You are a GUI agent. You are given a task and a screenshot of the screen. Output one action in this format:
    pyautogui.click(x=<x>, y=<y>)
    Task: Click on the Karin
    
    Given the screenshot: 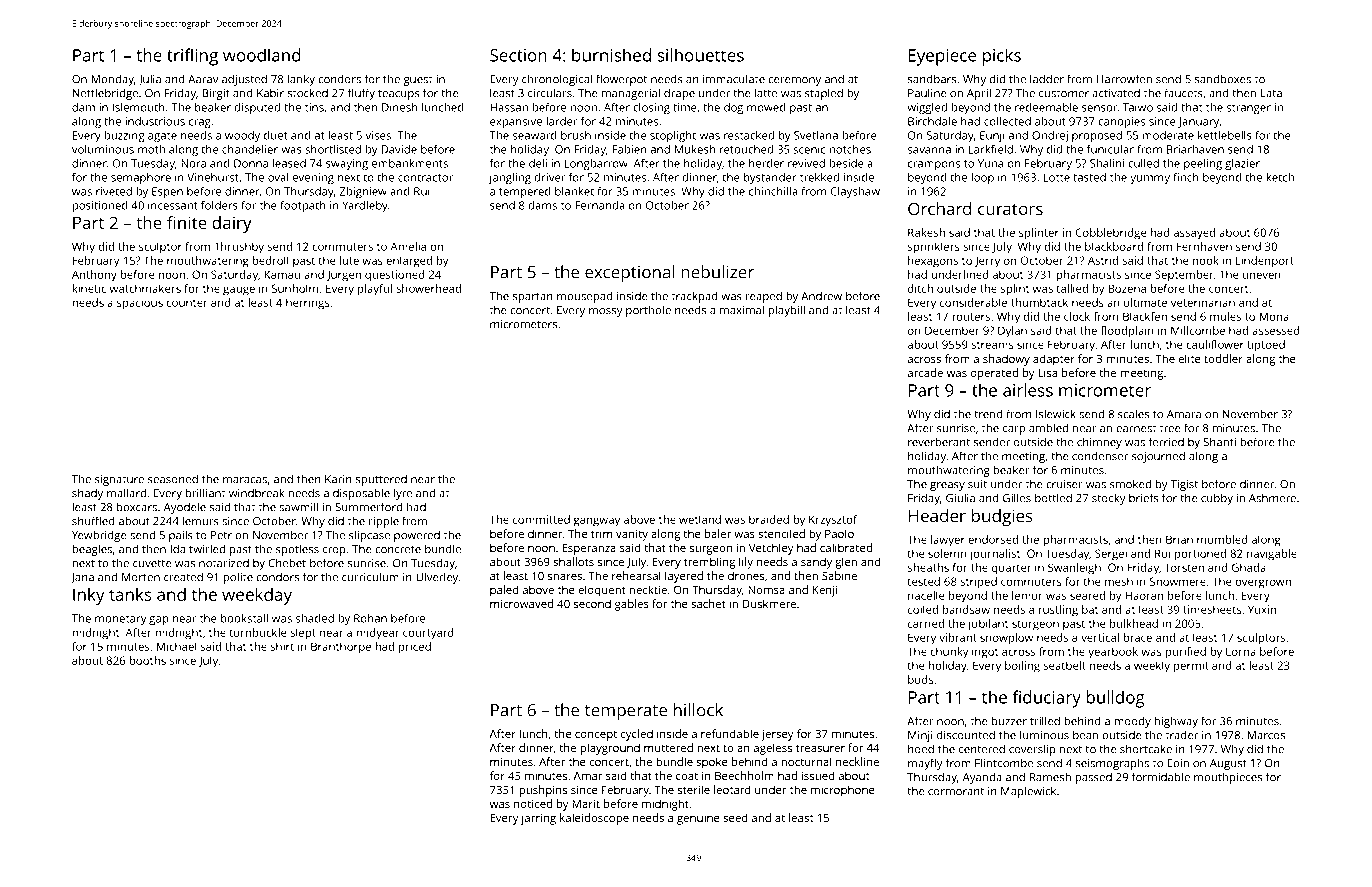 What is the action you would take?
    pyautogui.click(x=338, y=479)
